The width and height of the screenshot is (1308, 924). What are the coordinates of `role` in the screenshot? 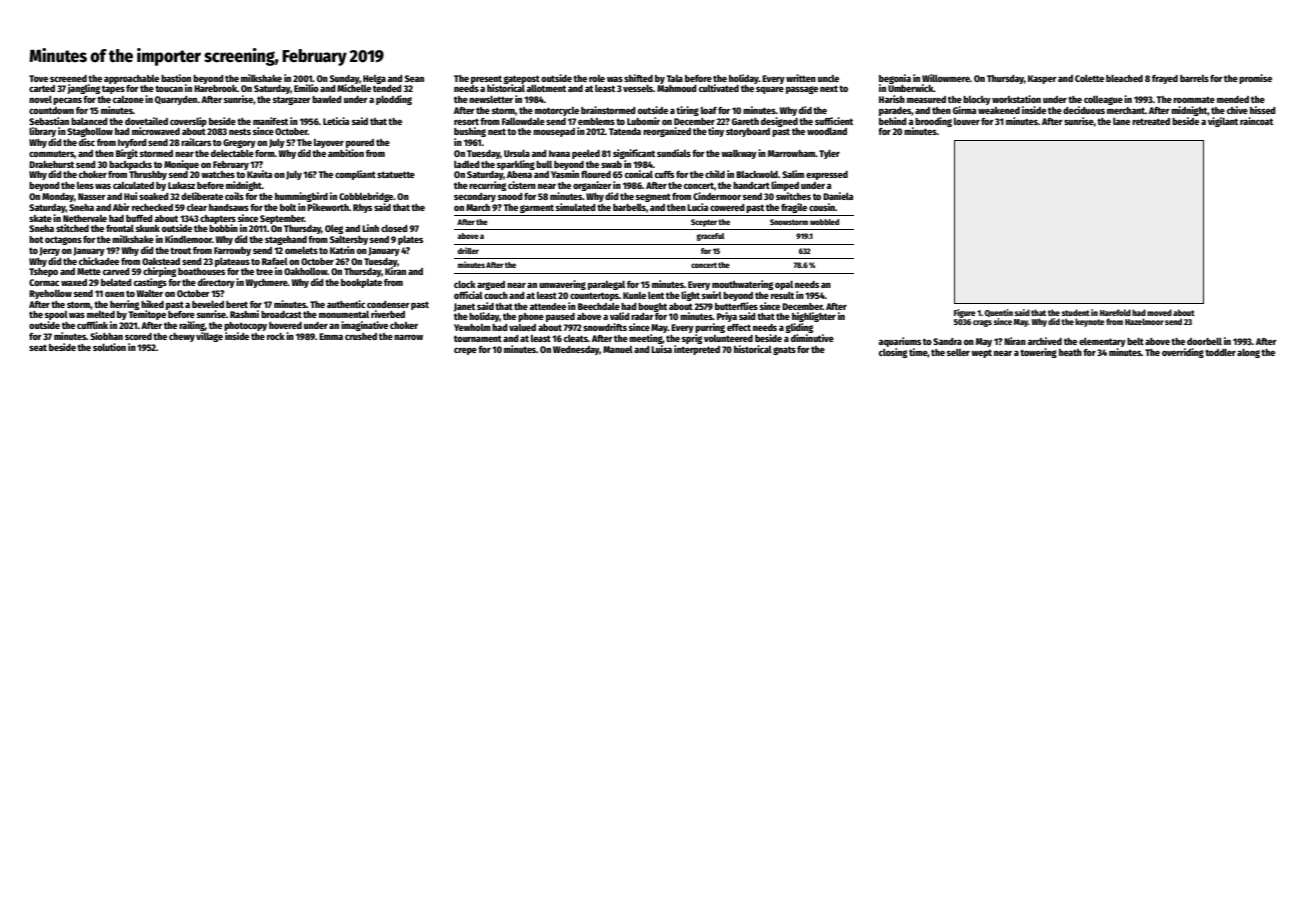 It's located at (597, 78).
